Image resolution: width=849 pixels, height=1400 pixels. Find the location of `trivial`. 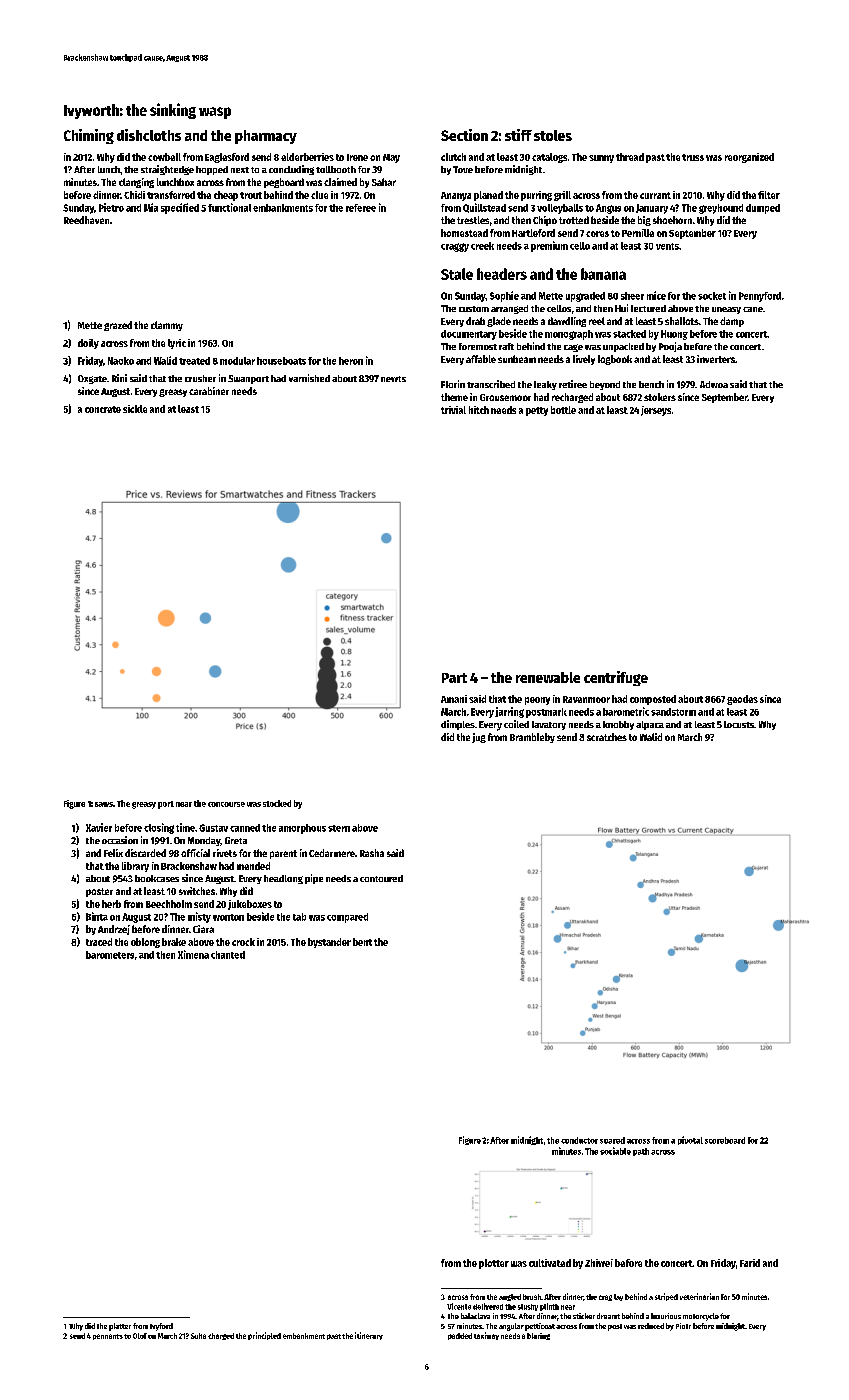

trivial is located at coordinates (453, 410).
